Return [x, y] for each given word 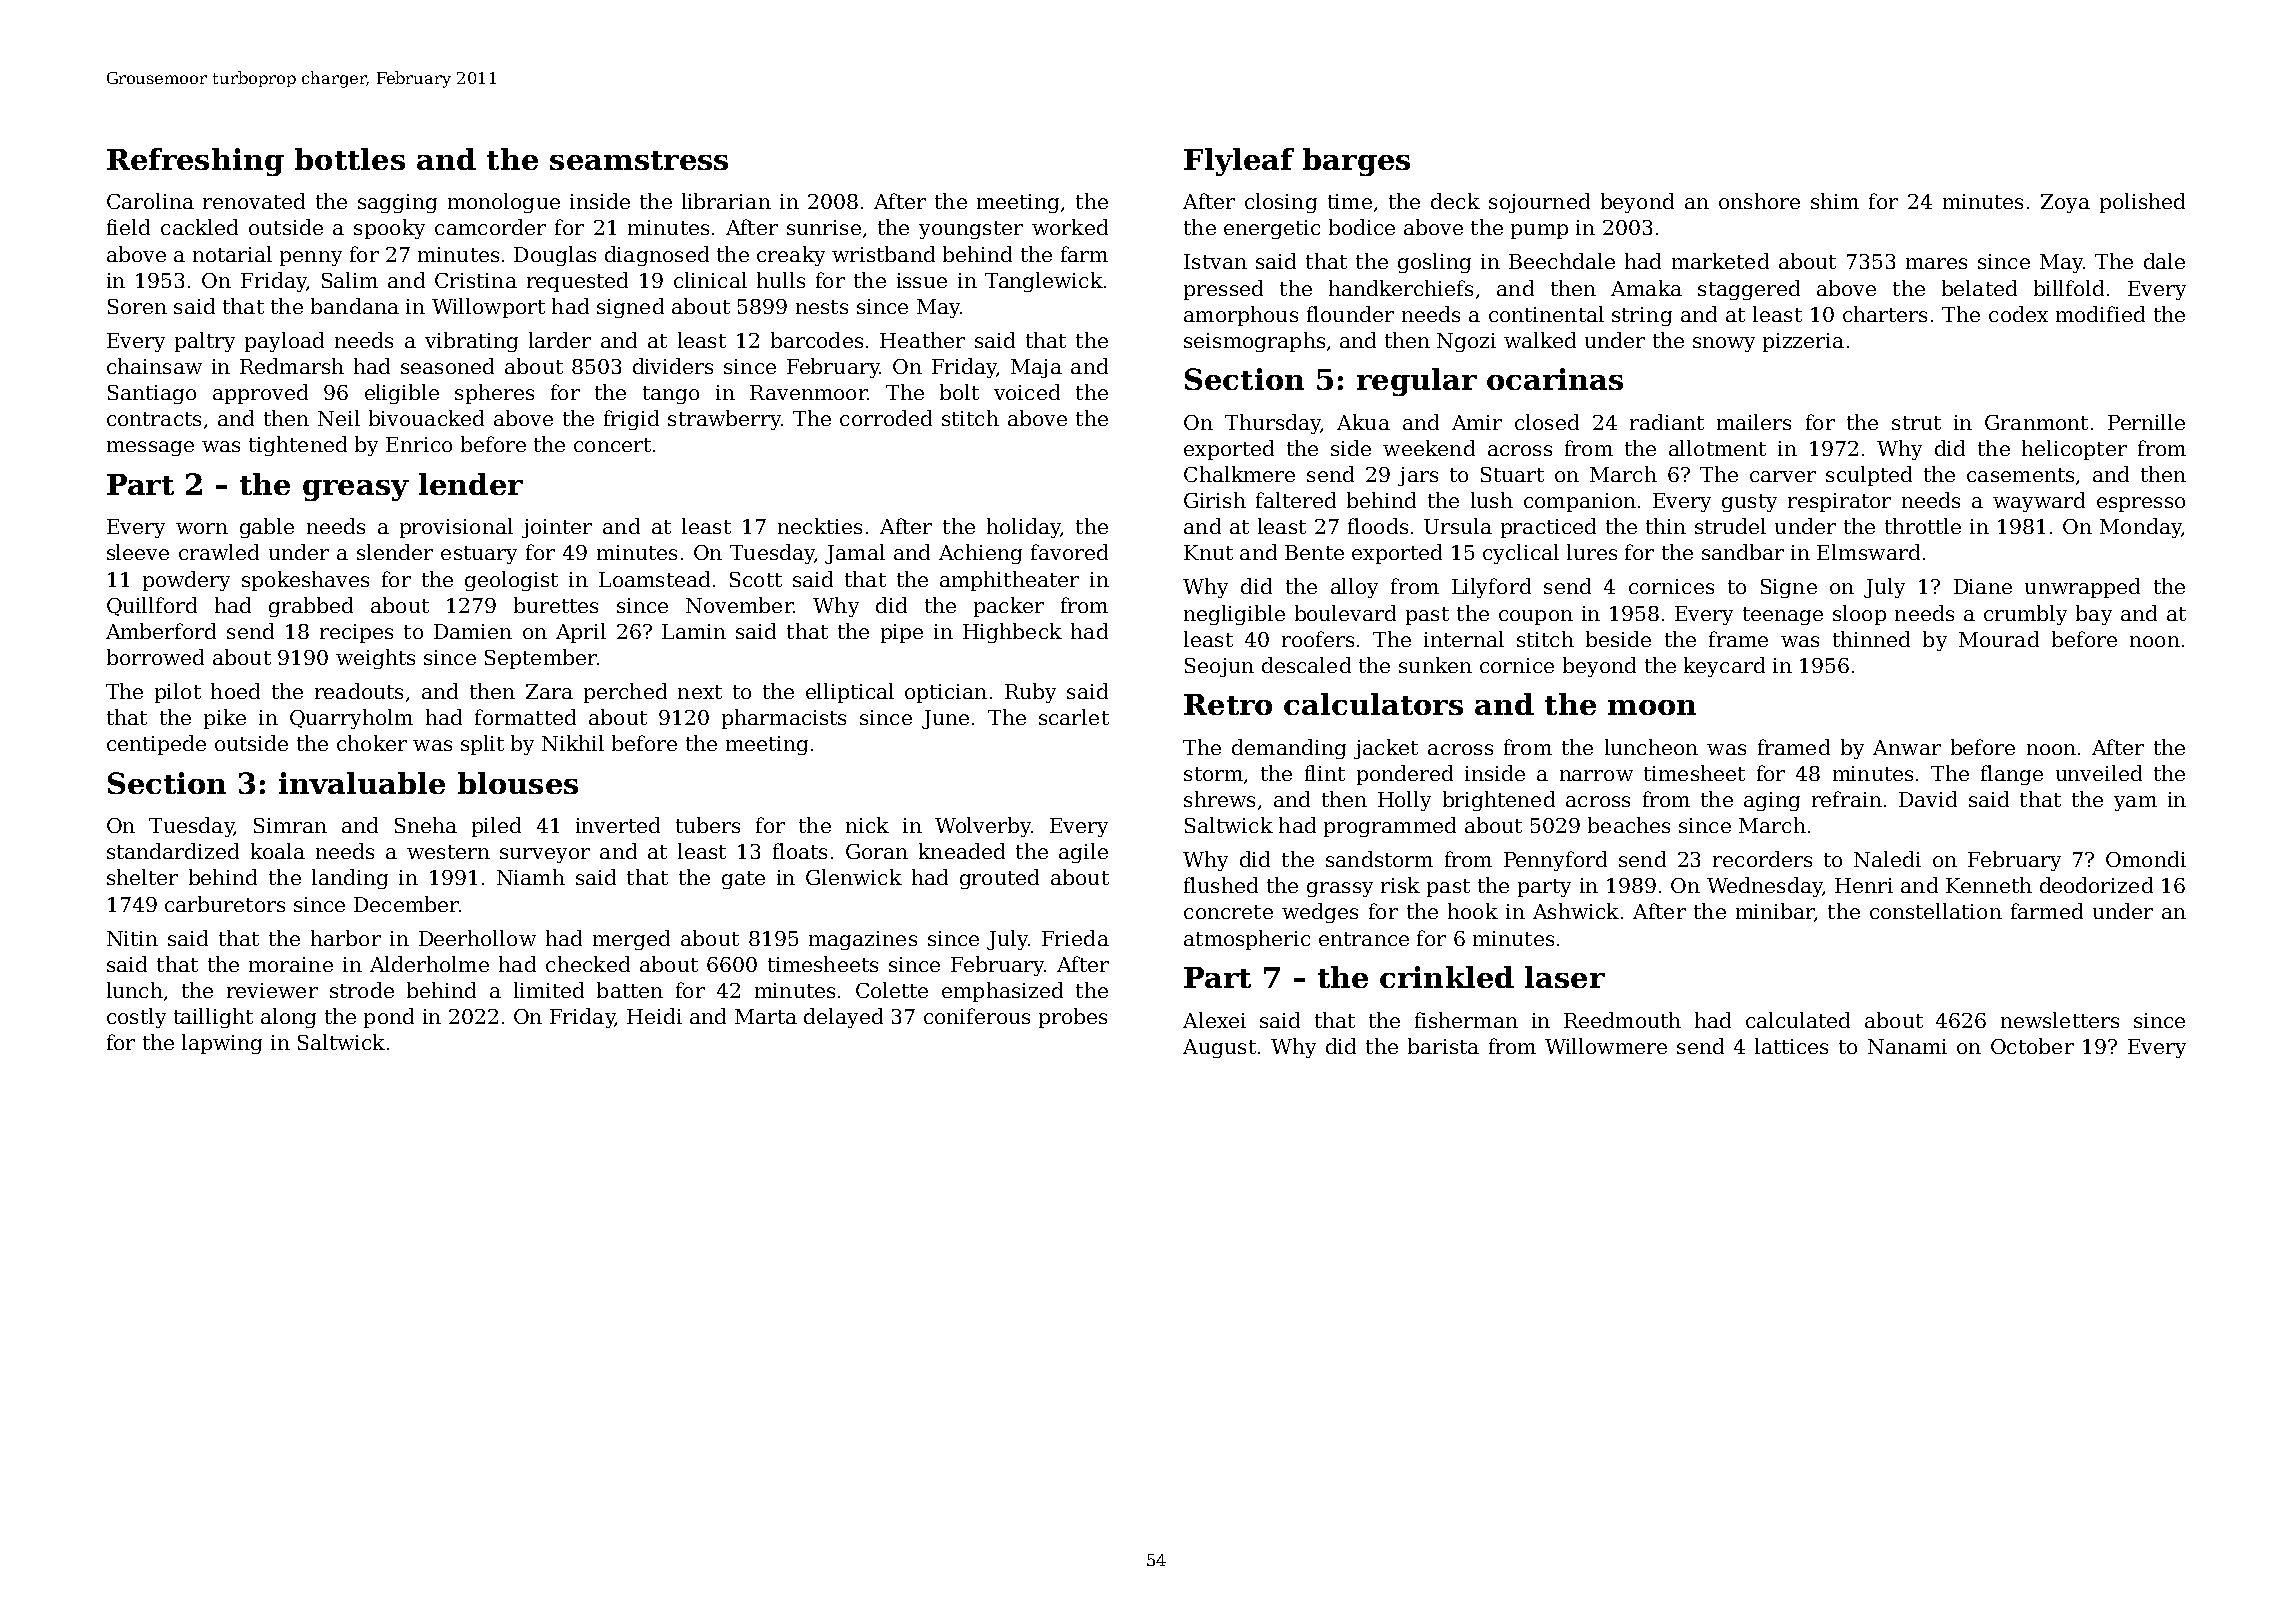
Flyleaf [1239, 162]
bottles [350, 159]
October [2032, 1046]
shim [1835, 201]
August [1219, 1048]
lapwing [222, 1044]
